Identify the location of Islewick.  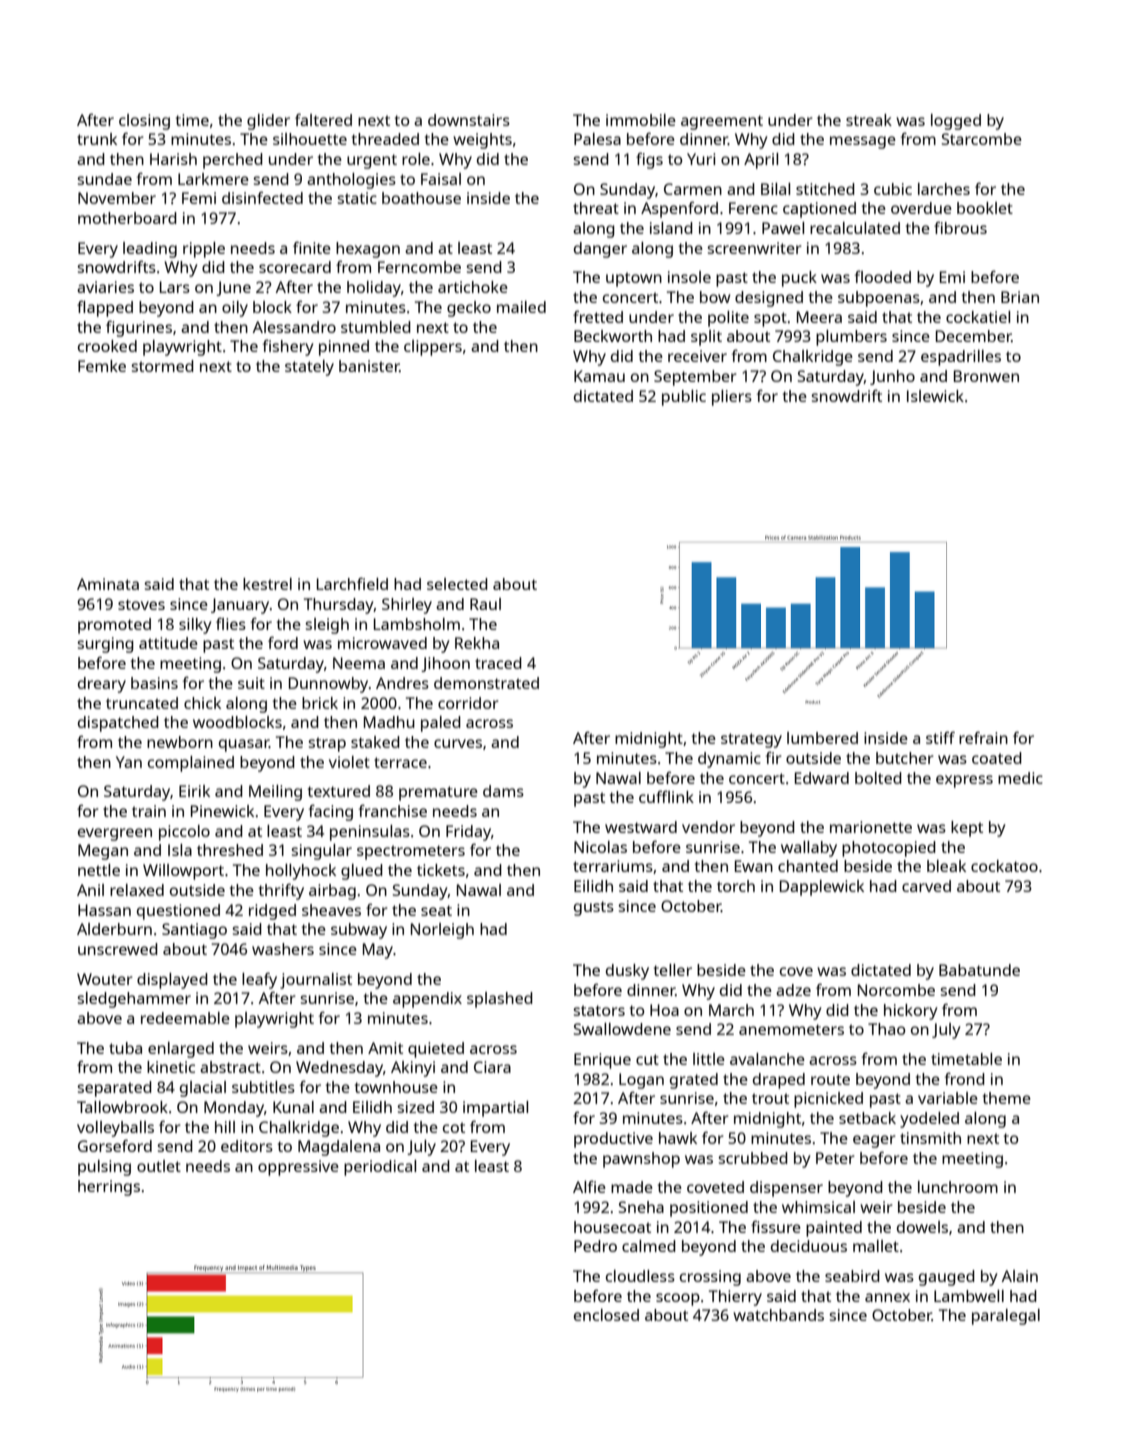
(935, 396).
